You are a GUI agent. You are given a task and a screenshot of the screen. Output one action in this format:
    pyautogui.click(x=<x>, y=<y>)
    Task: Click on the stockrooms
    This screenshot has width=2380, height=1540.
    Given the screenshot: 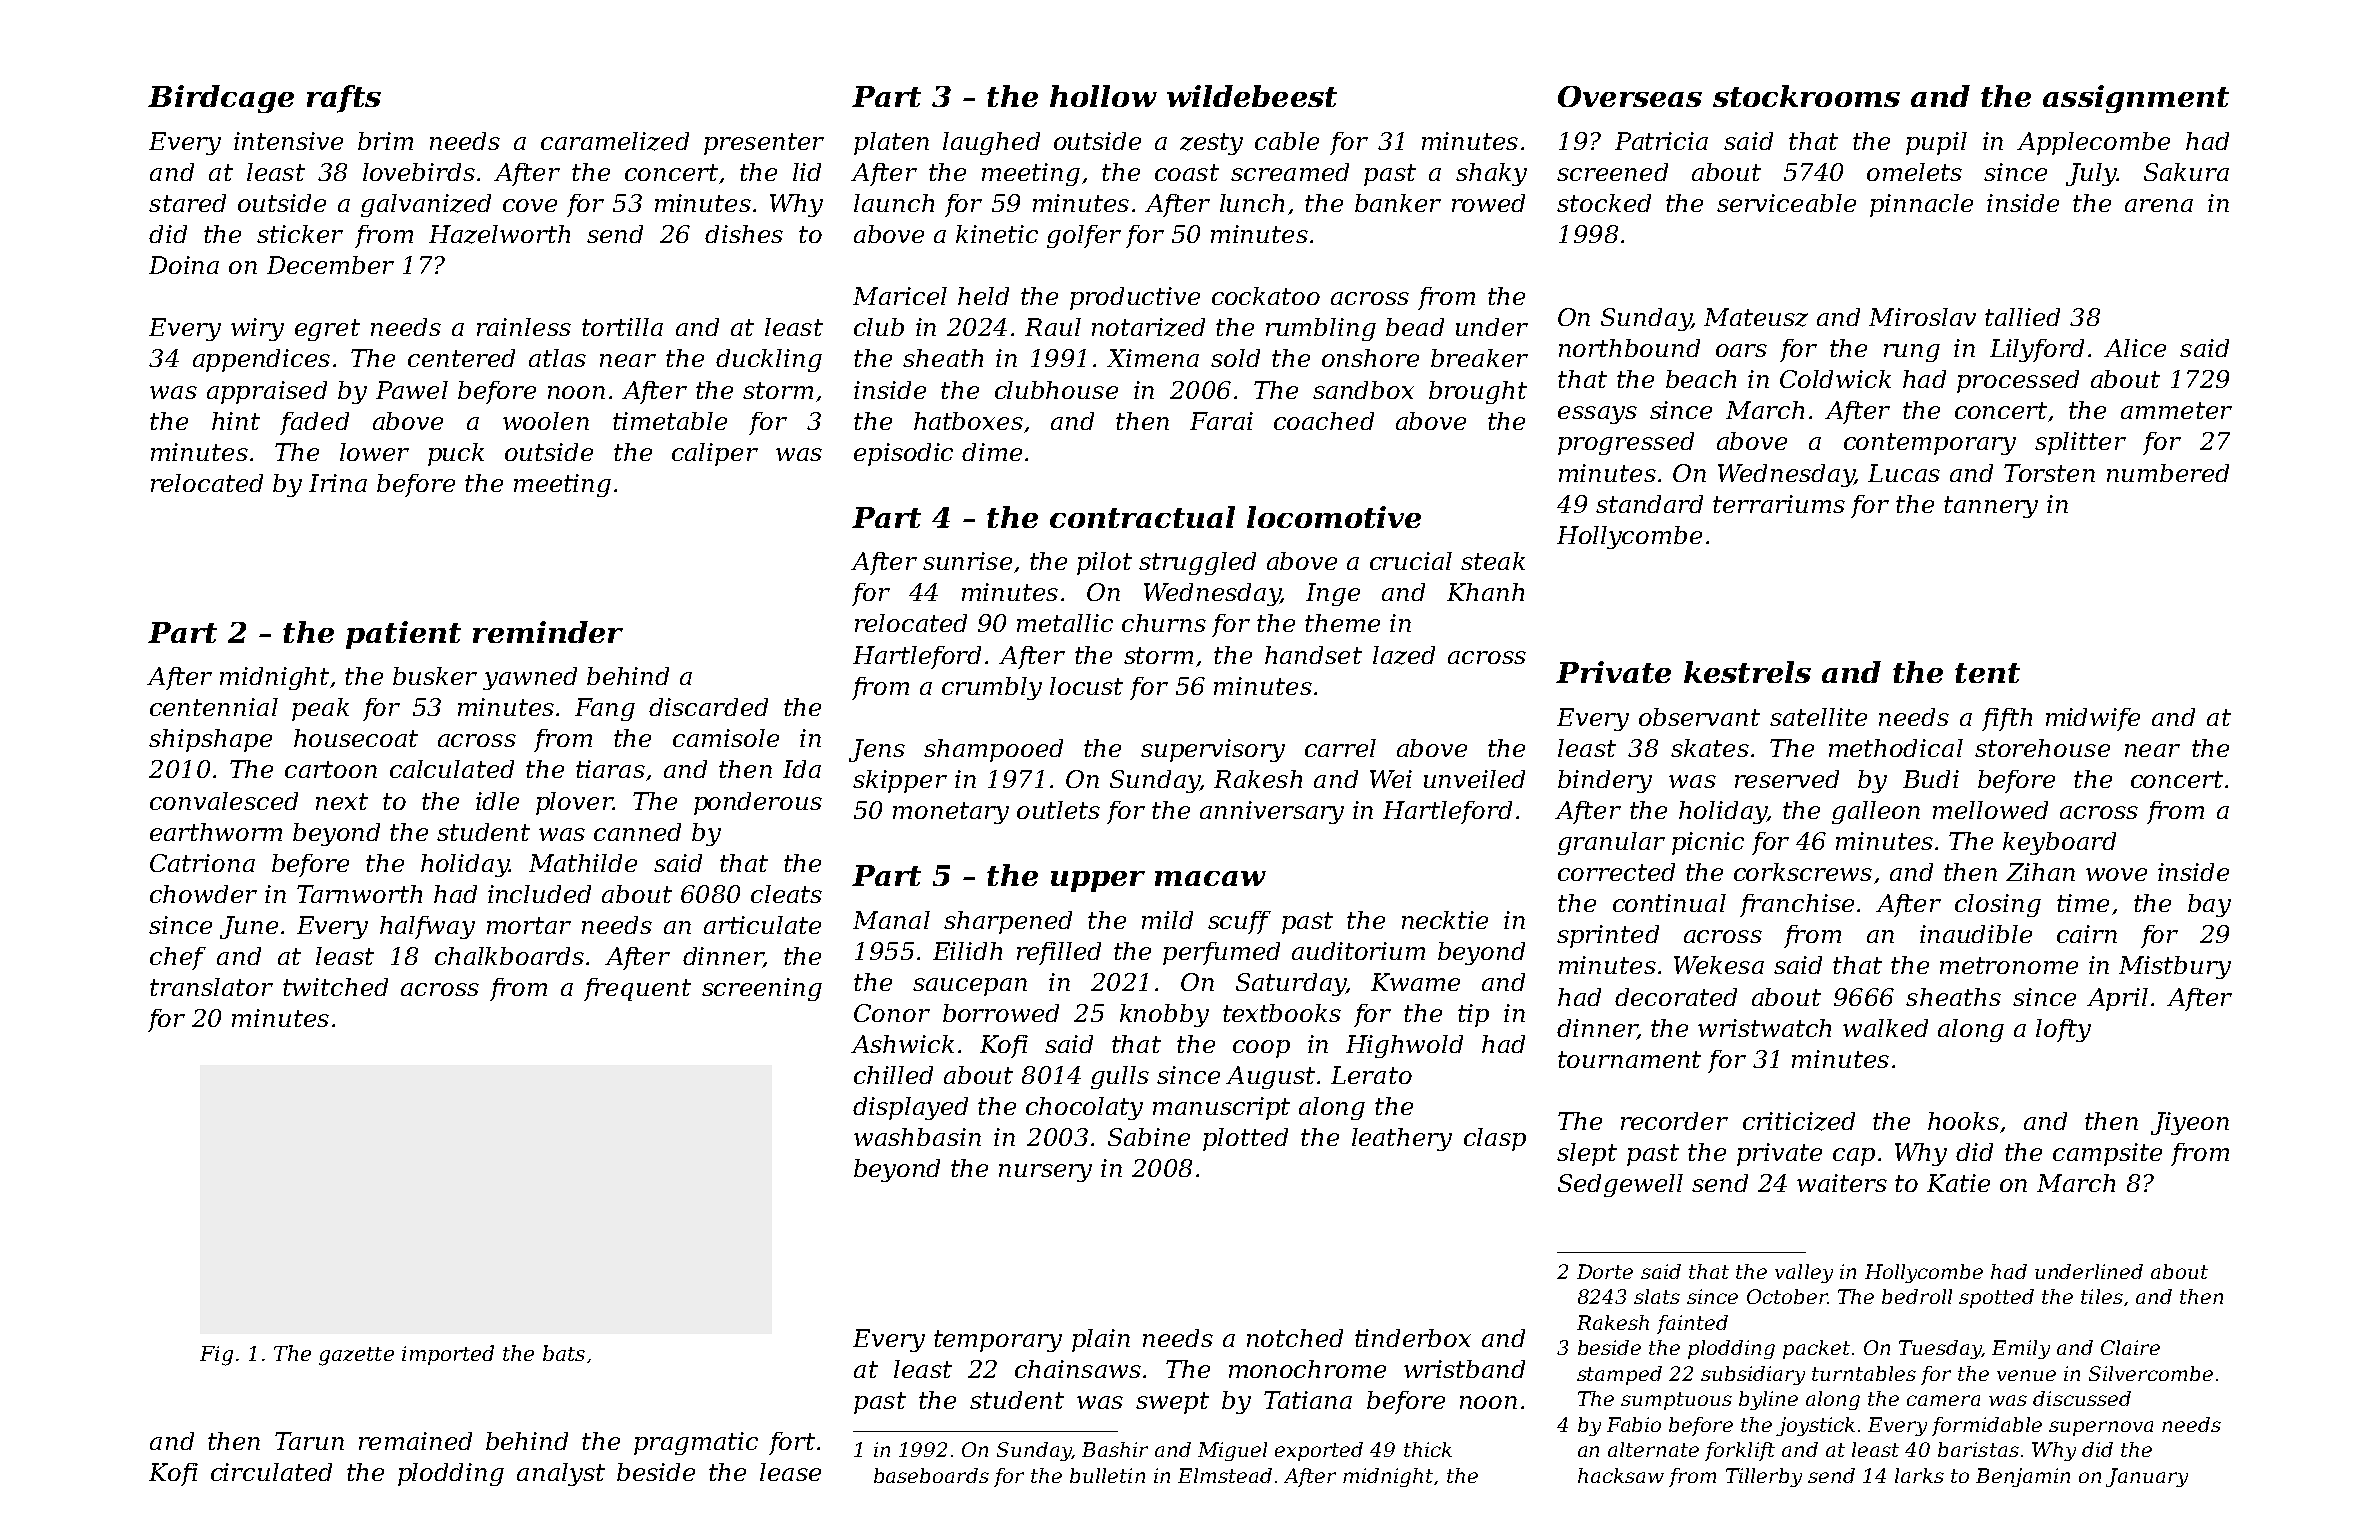 What is the action you would take?
    pyautogui.click(x=1806, y=96)
